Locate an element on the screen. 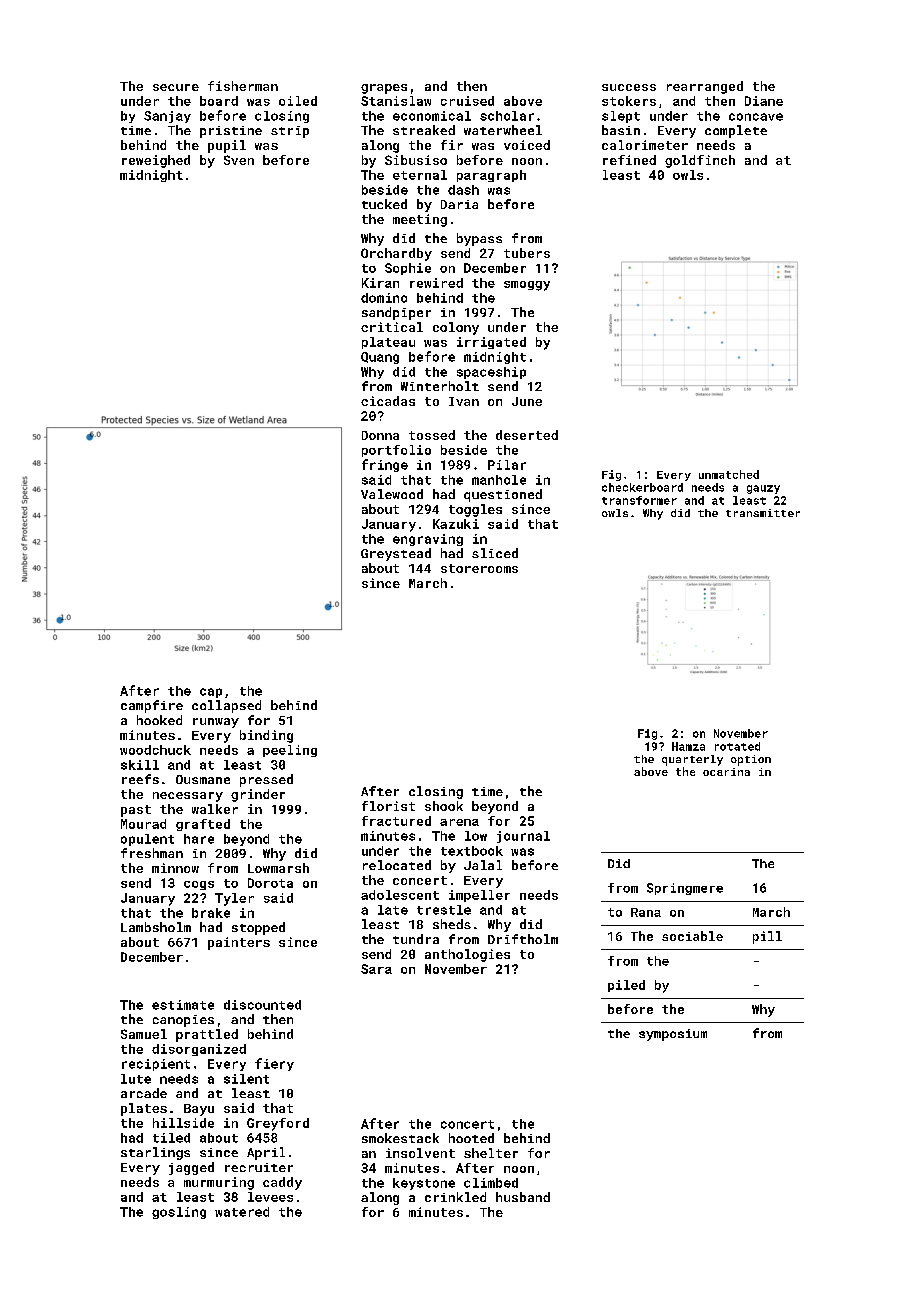  Lambsholm is located at coordinates (156, 927).
